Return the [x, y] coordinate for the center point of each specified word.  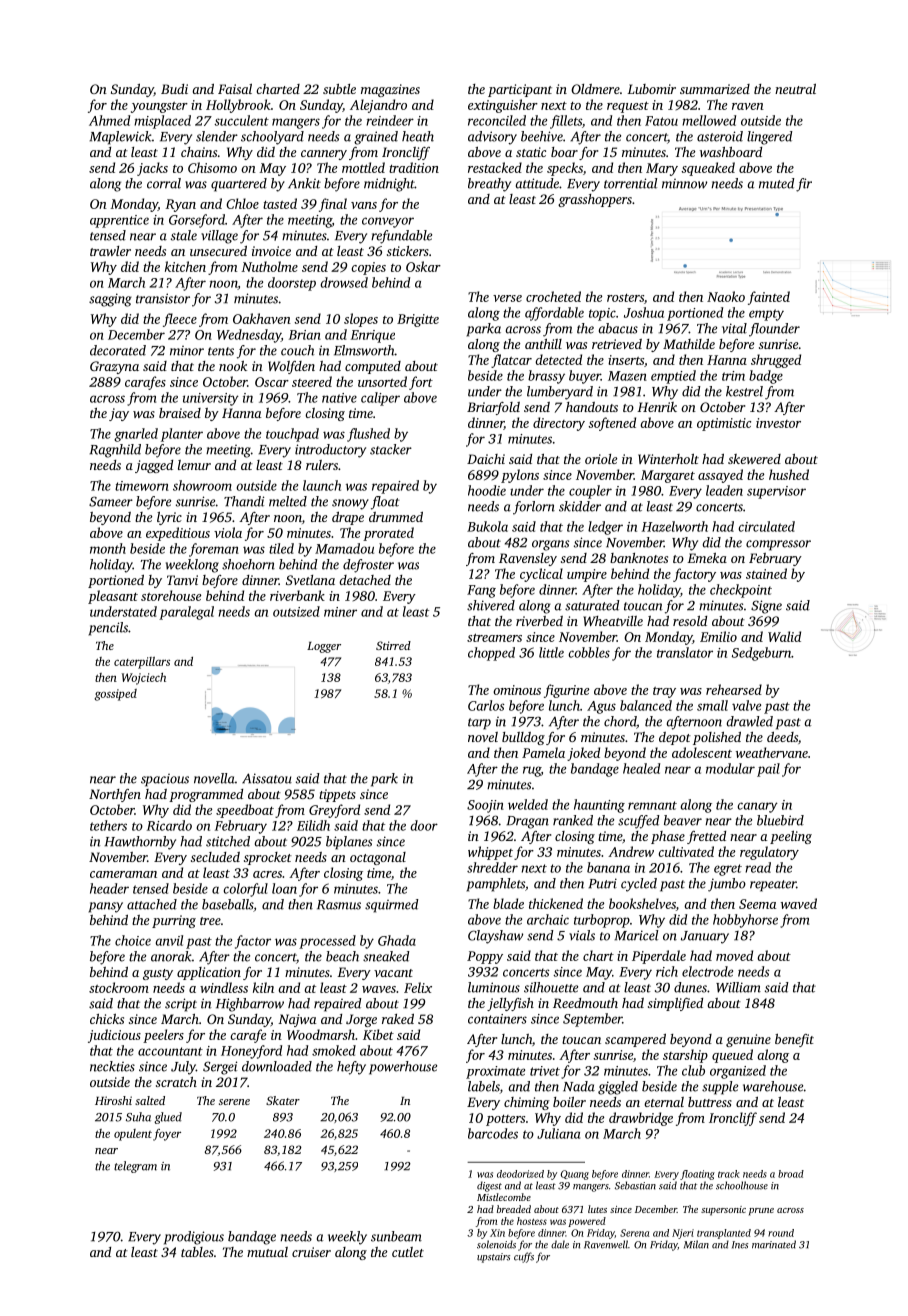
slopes [361, 320]
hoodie [487, 490]
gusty [158, 974]
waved [799, 903]
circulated [767, 526]
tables [197, 1252]
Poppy [485, 957]
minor [187, 351]
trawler [110, 251]
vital [734, 328]
